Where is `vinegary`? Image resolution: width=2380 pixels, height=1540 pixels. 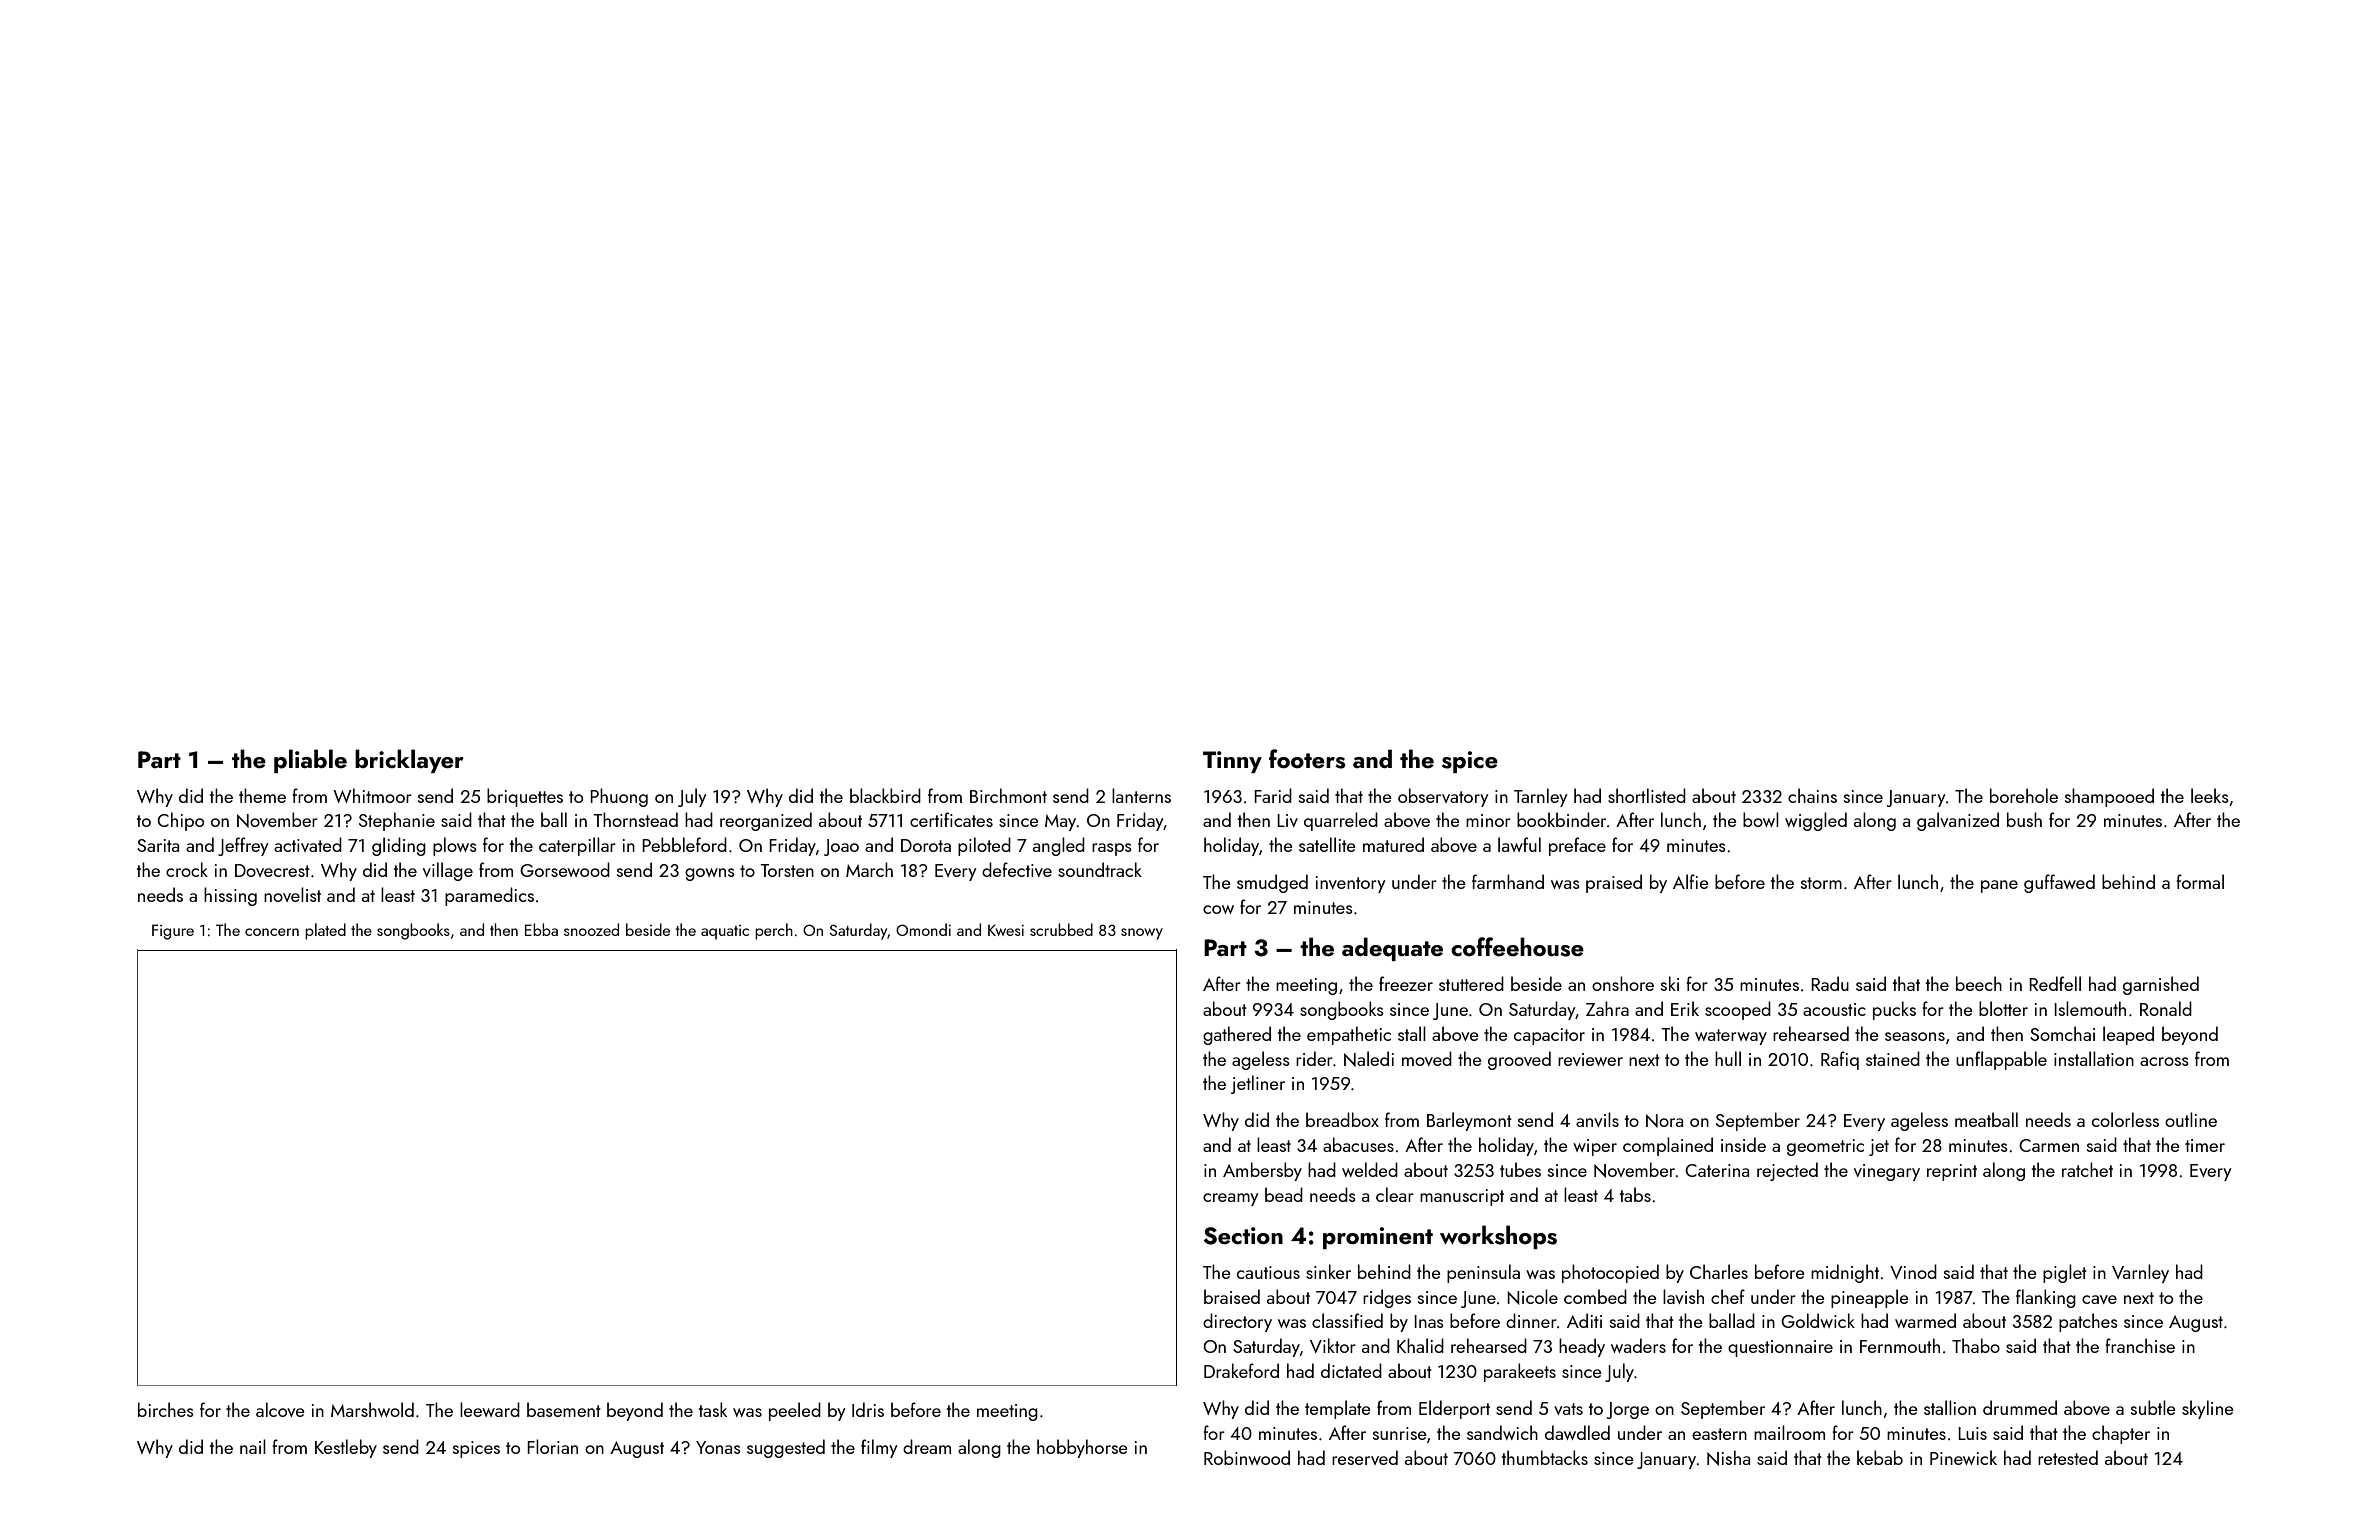 vinegary is located at coordinates (1887, 1172).
